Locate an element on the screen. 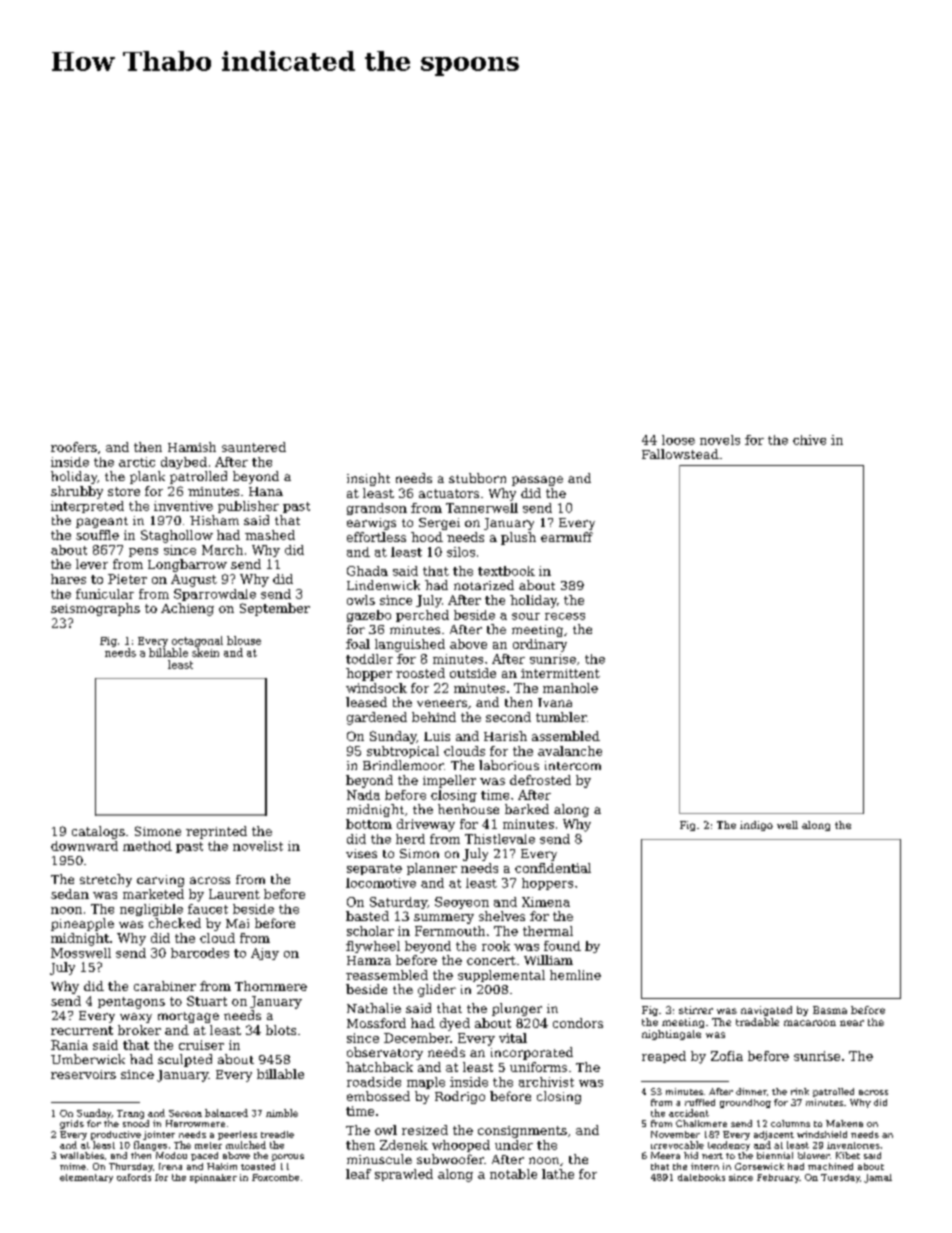 This screenshot has width=952, height=1233. earmuff is located at coordinates (567, 537).
